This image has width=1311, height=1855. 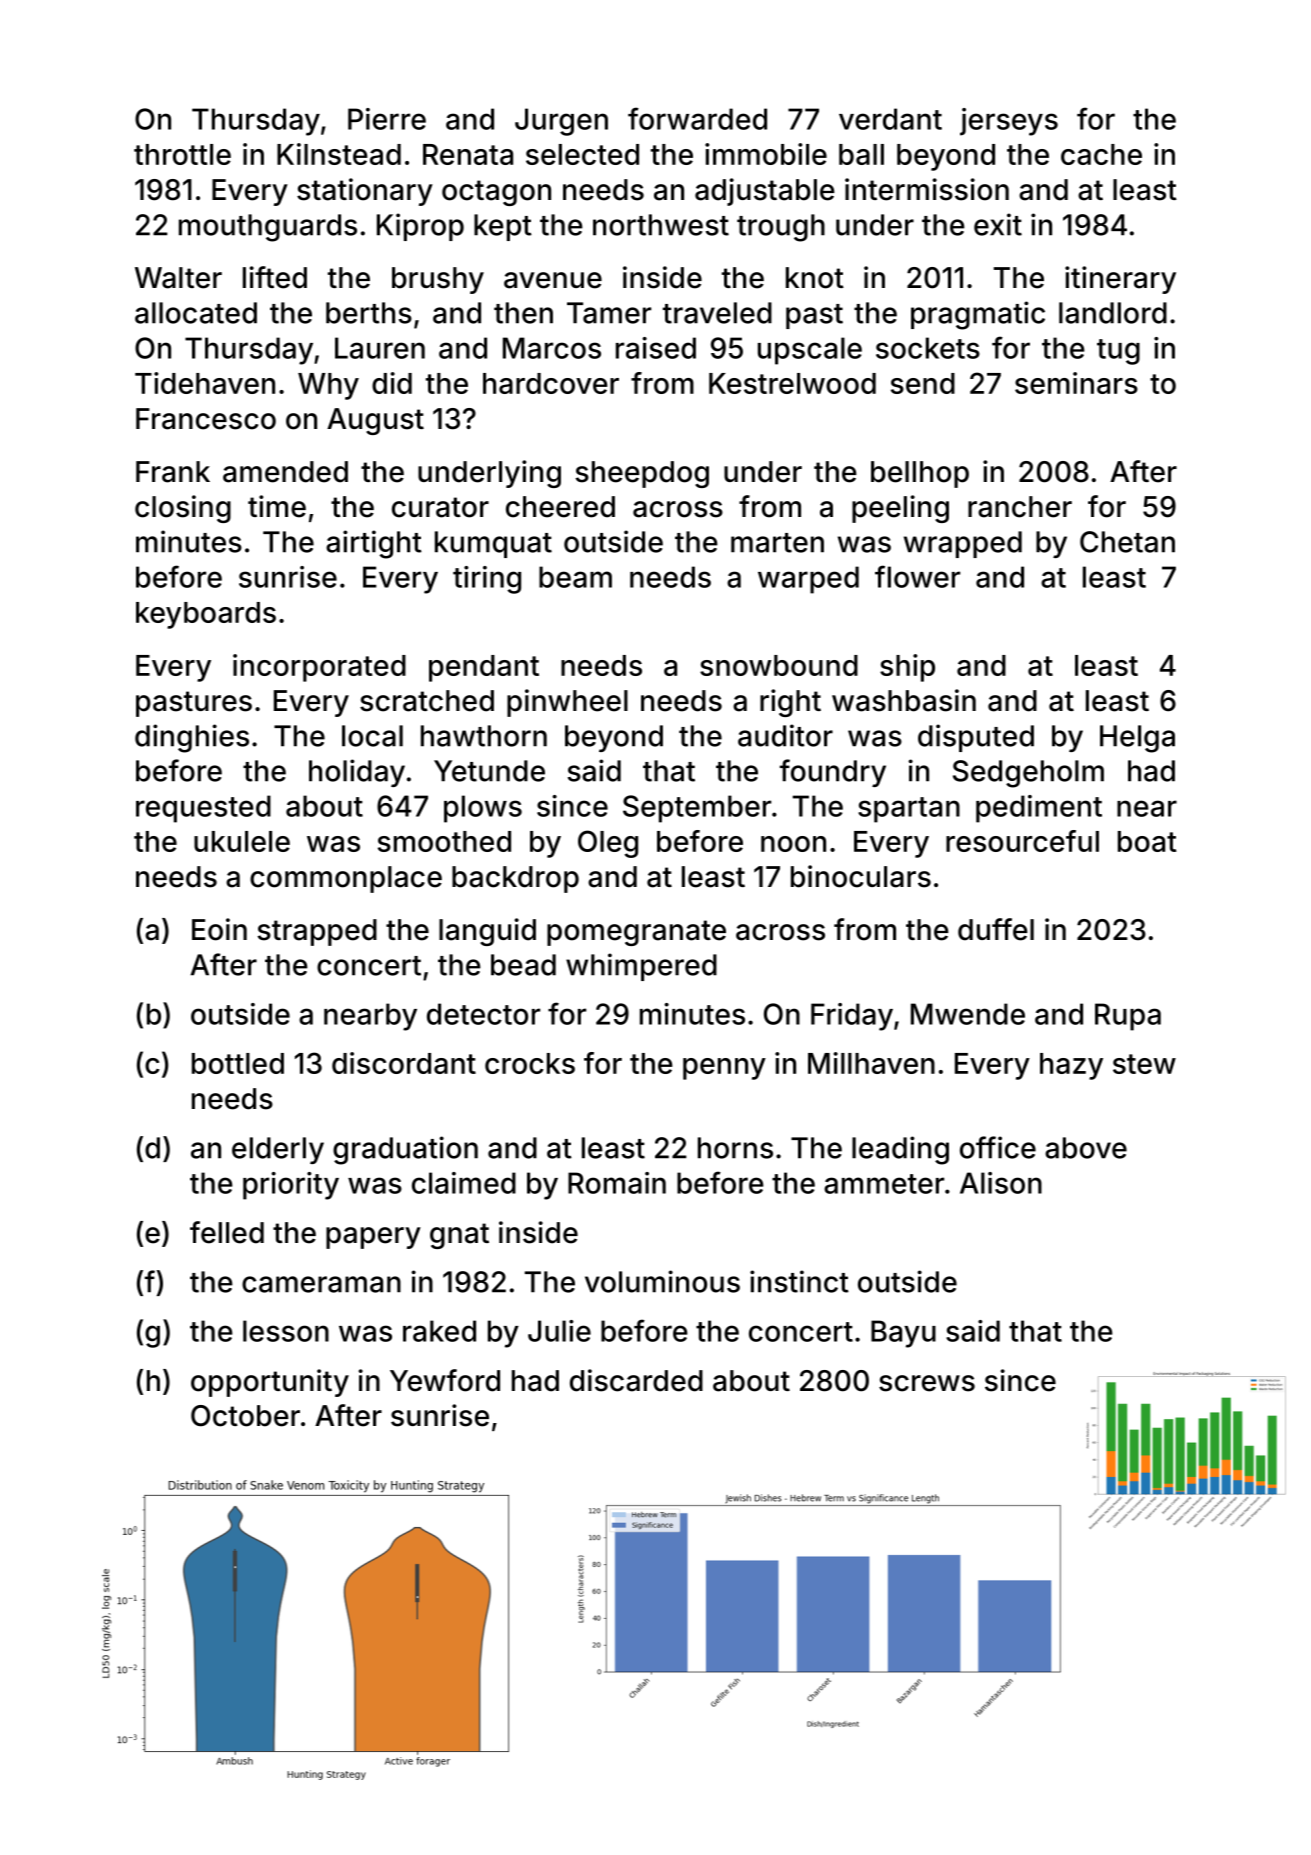 I want to click on Kilnstead, so click(x=339, y=154).
